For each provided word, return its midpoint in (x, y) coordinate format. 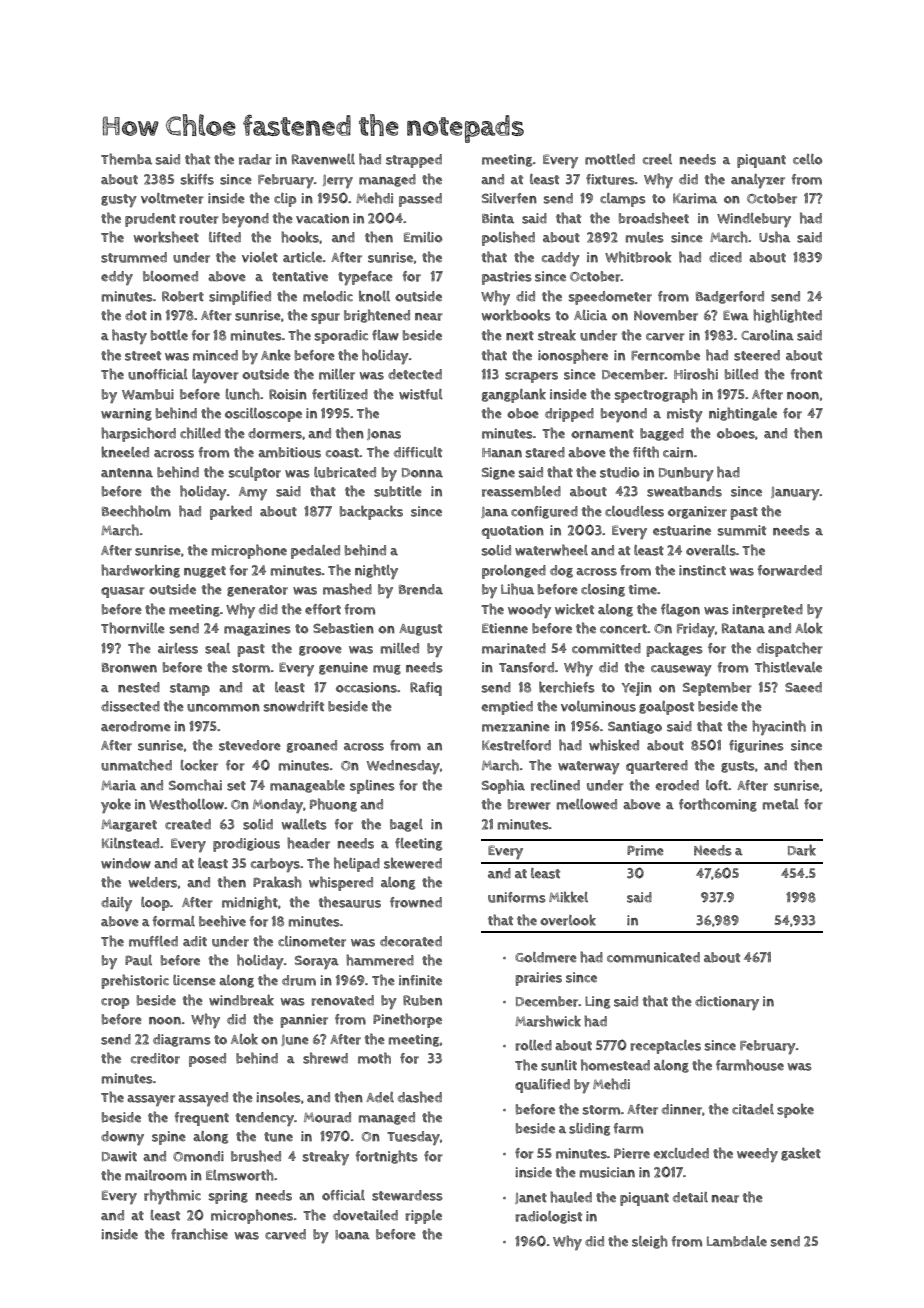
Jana (494, 512)
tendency (264, 1119)
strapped (414, 161)
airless (178, 648)
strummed (134, 257)
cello (807, 159)
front (806, 374)
